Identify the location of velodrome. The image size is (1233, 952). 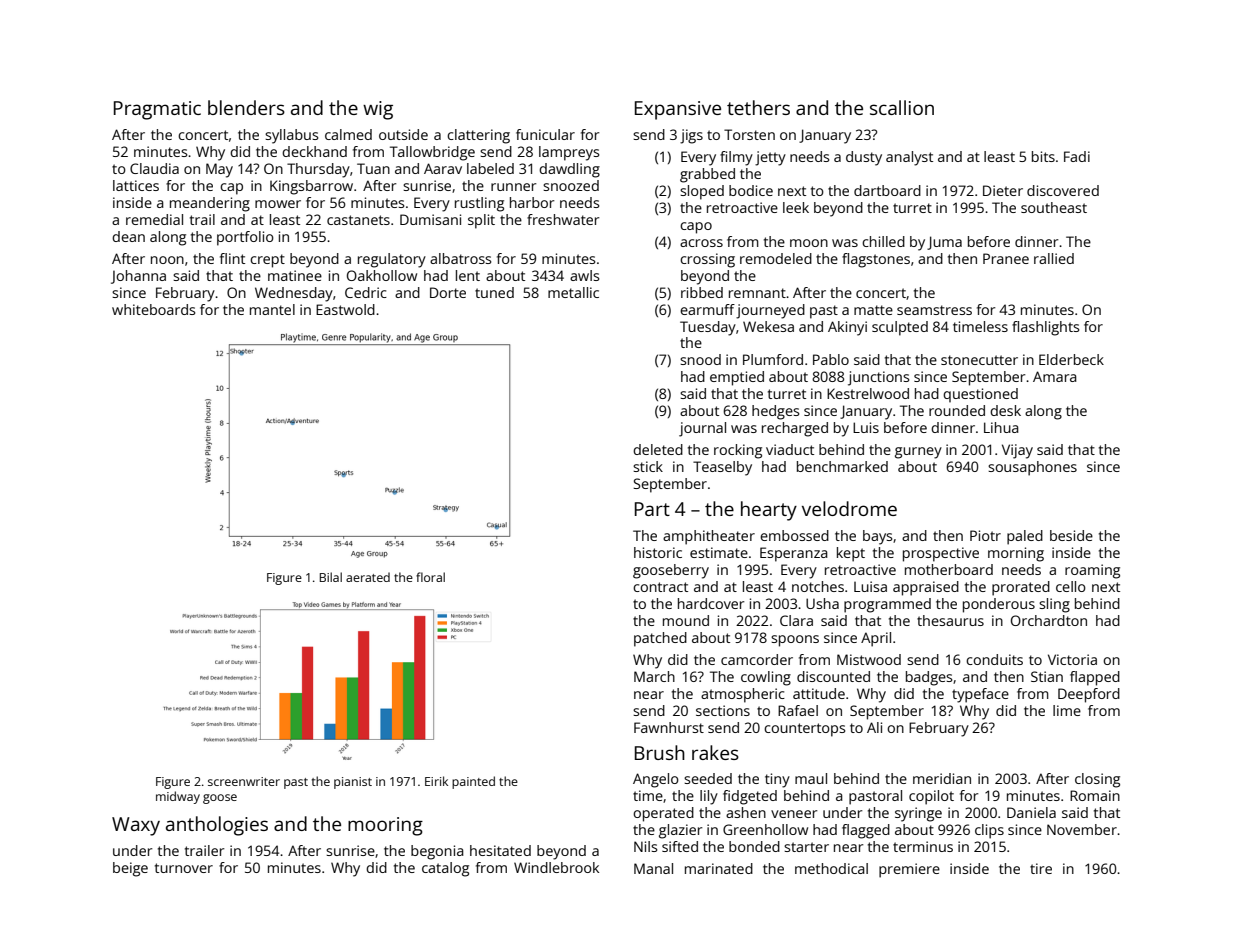
(849, 508).
